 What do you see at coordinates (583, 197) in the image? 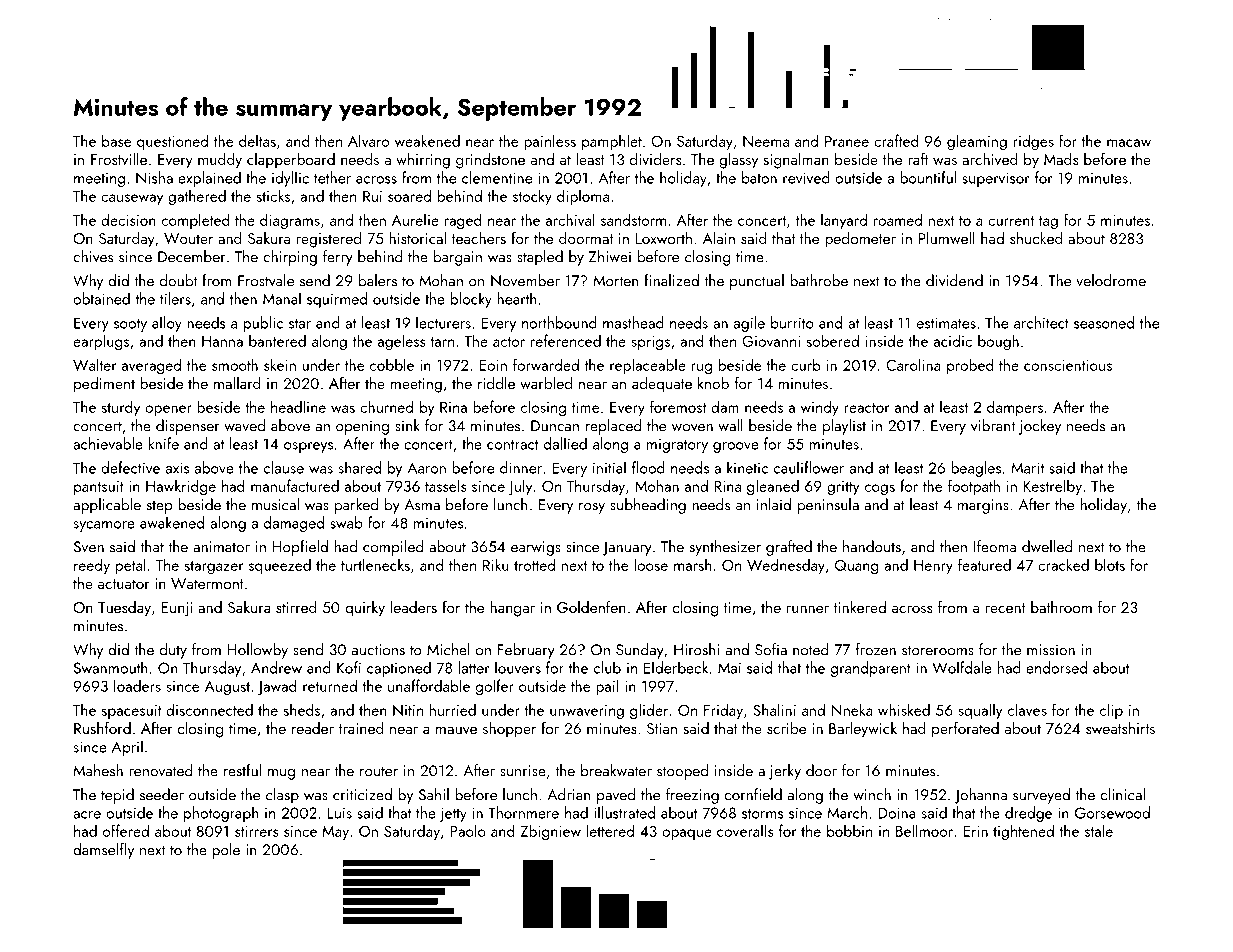
I see `diploma` at bounding box center [583, 197].
